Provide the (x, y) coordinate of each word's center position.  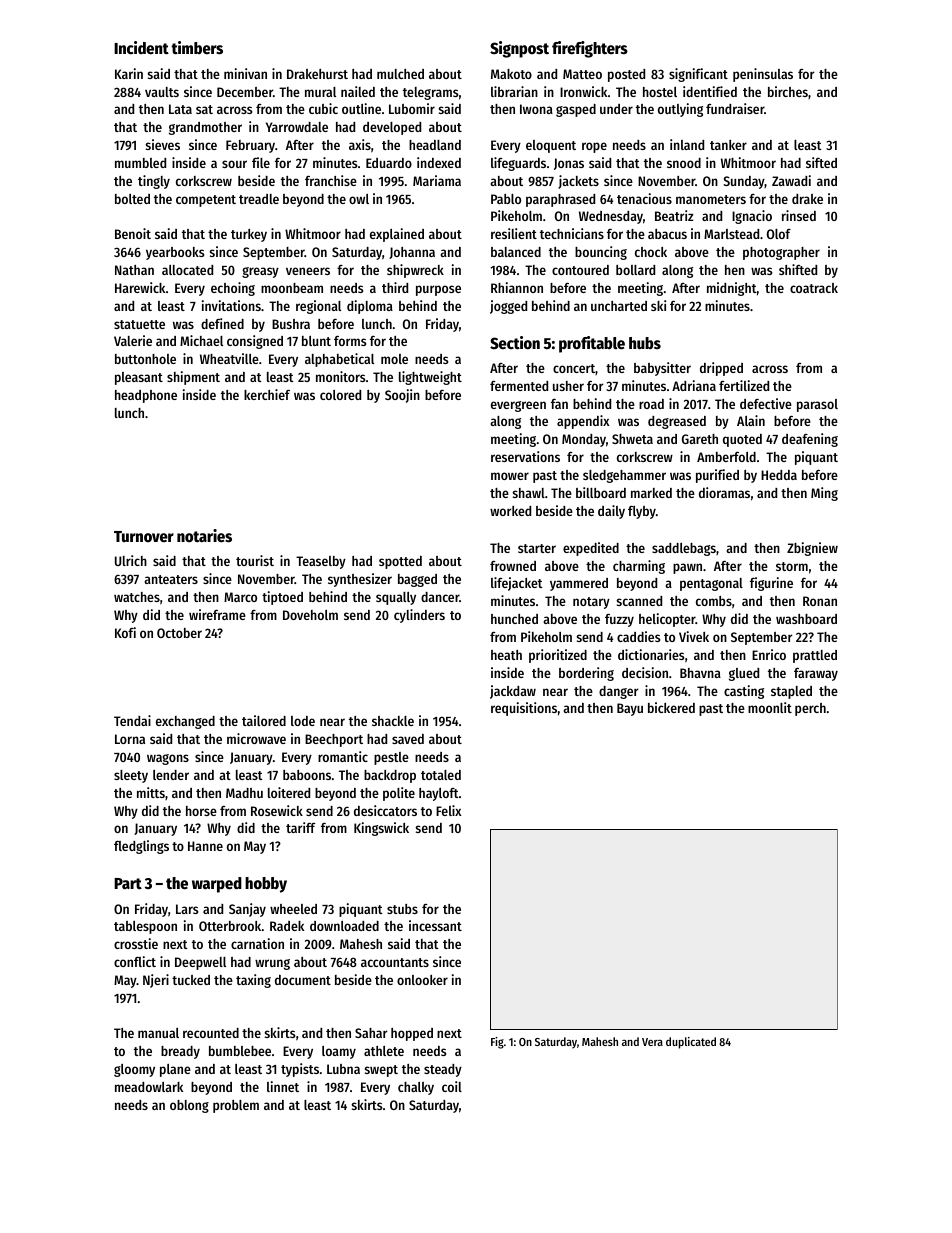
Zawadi (791, 180)
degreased (677, 422)
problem (236, 1106)
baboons (307, 775)
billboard (601, 492)
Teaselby (321, 562)
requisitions (524, 709)
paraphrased (560, 200)
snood (684, 163)
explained (397, 235)
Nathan (134, 270)
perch (810, 709)
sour (234, 164)
